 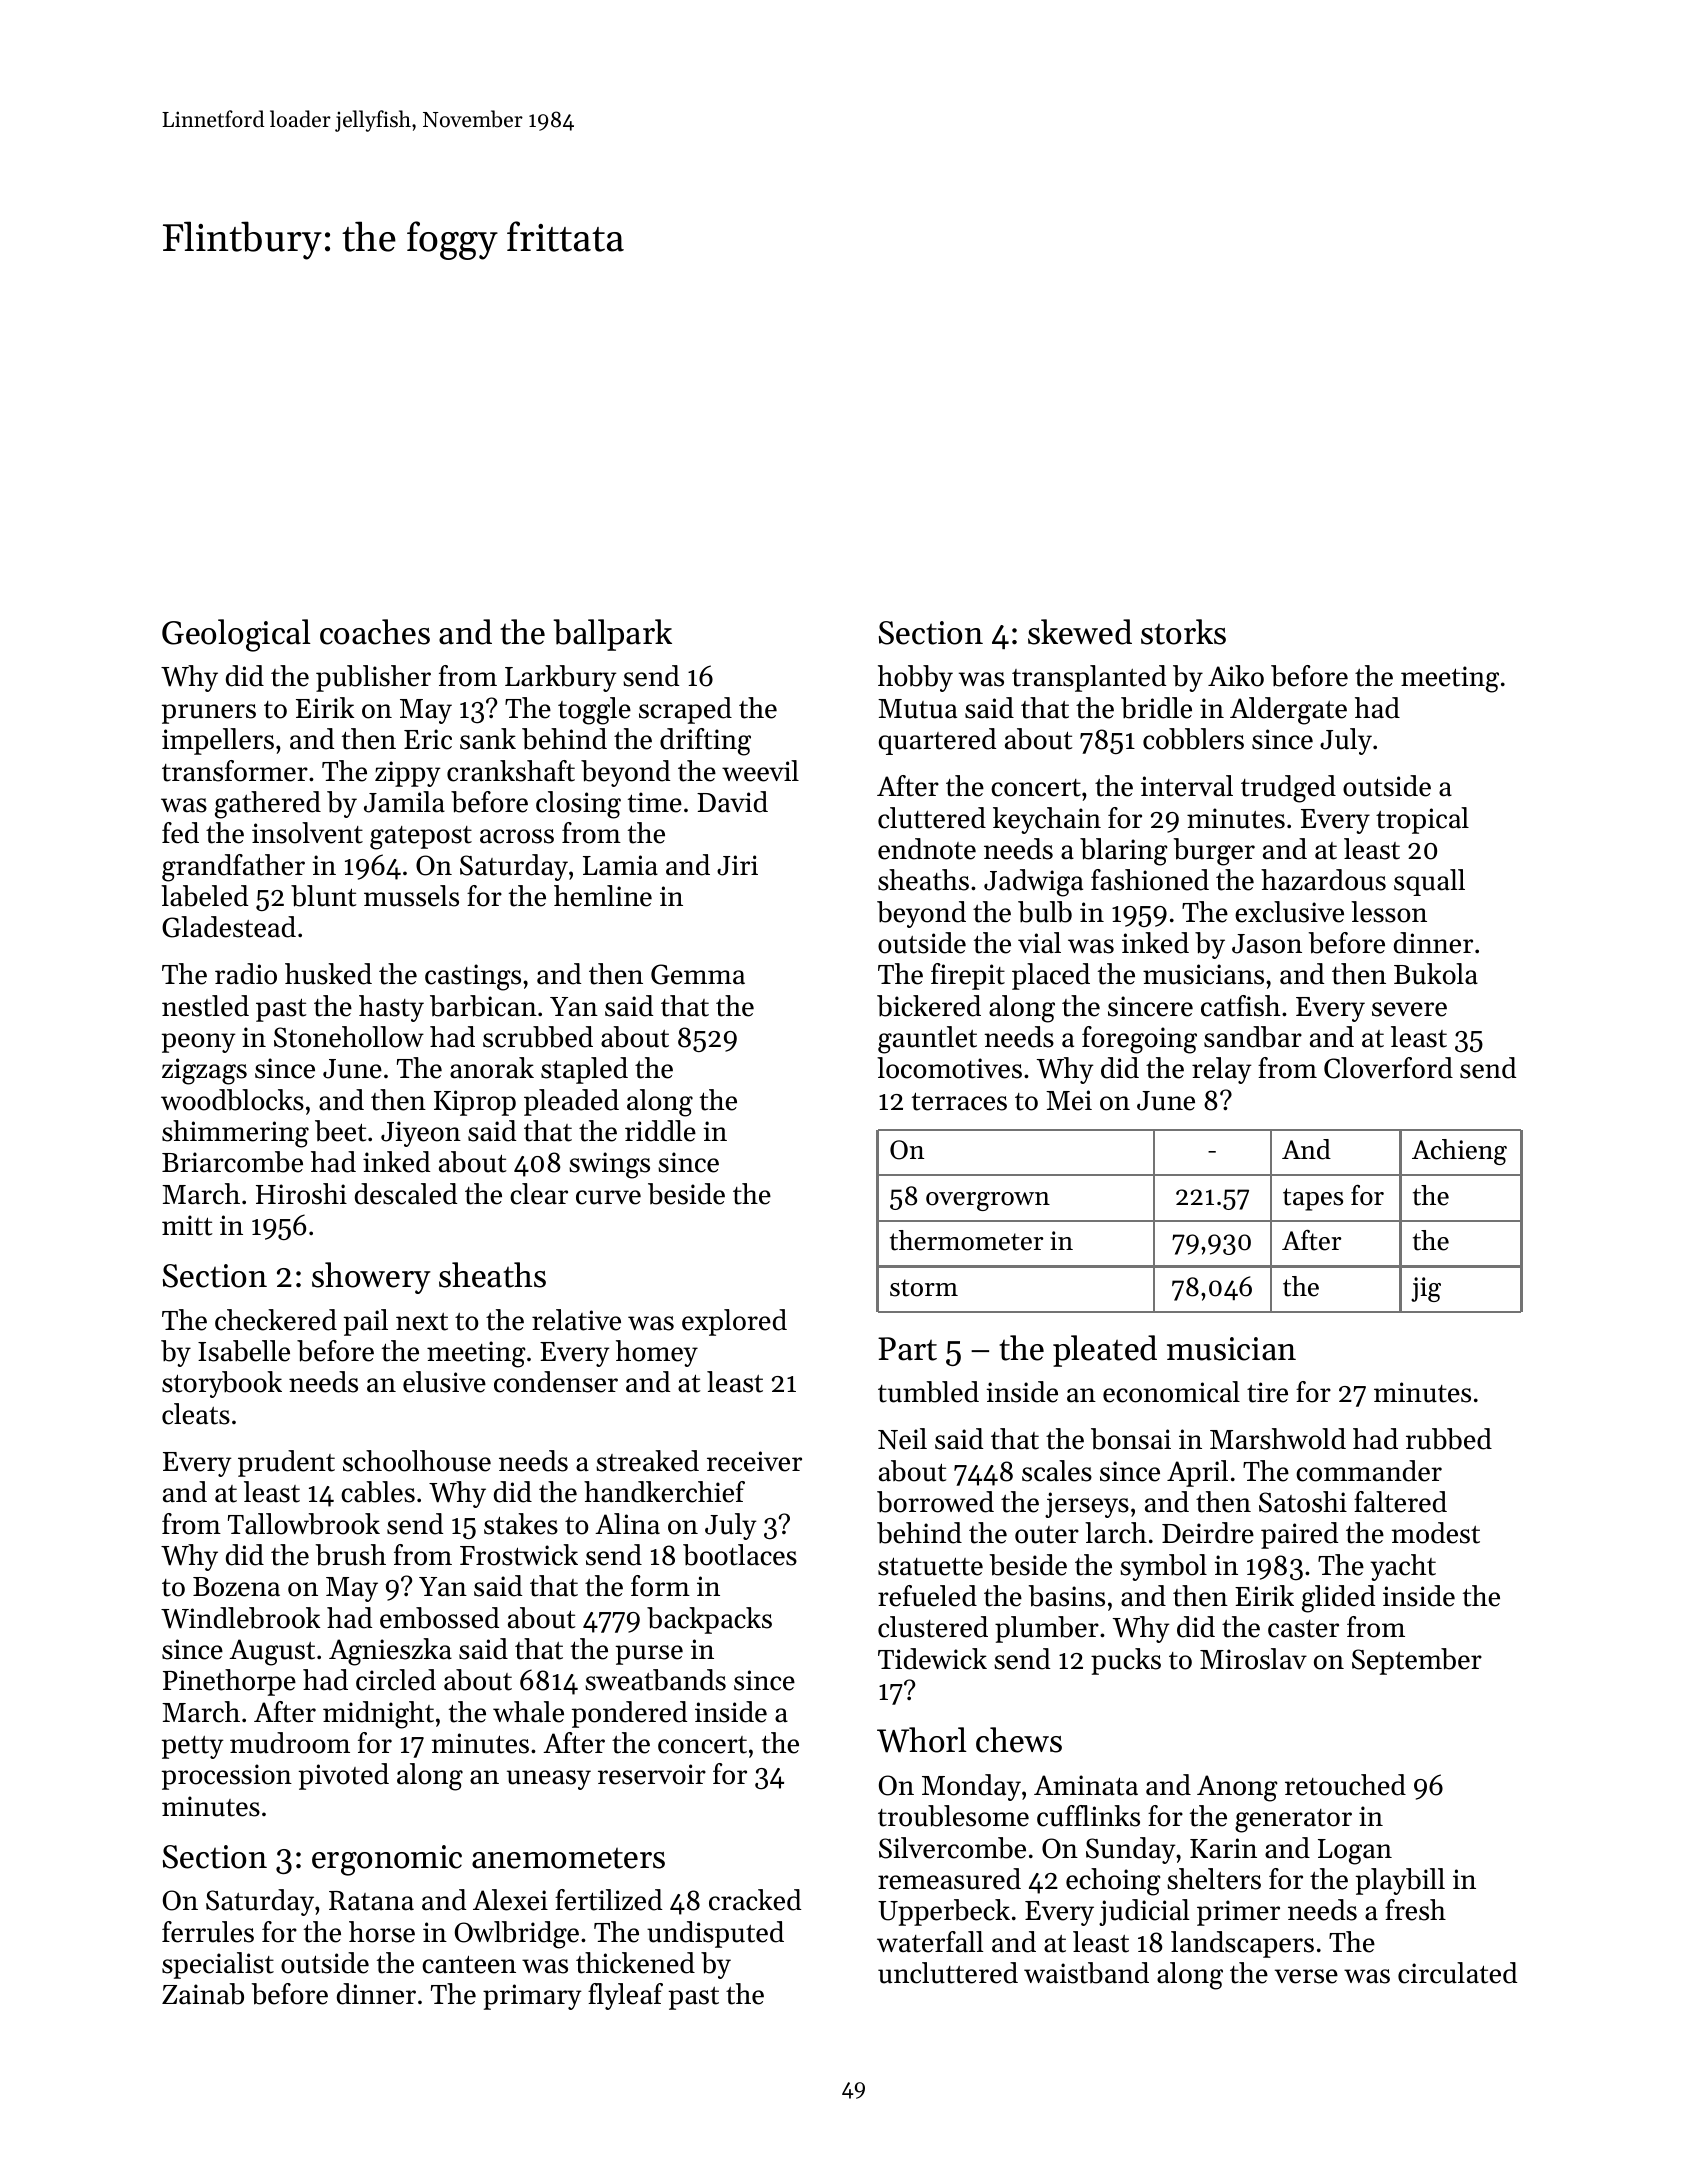 What do you see at coordinates (1105, 1351) in the screenshot?
I see `pleated` at bounding box center [1105, 1351].
